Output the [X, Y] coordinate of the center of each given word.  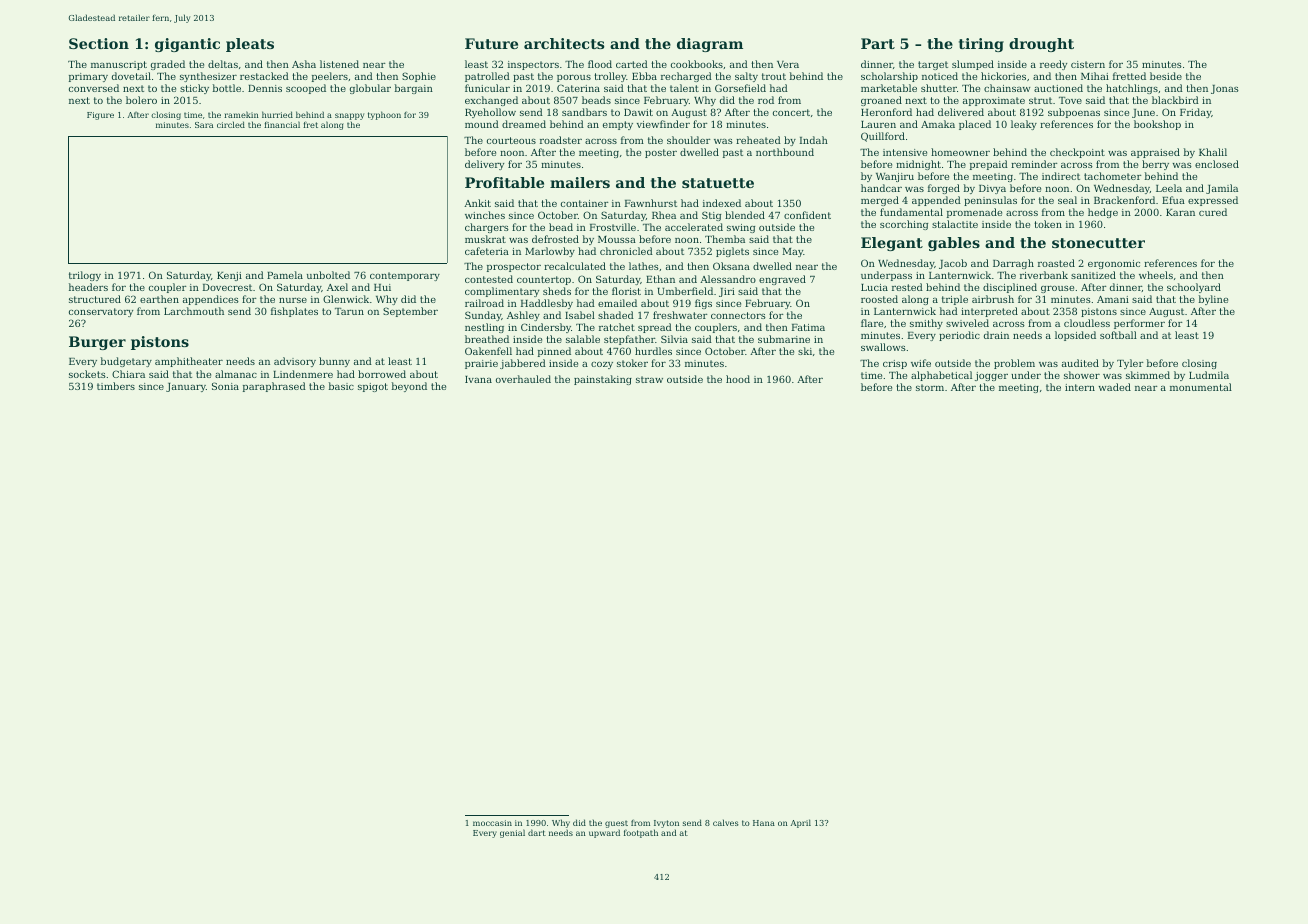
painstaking [603, 380]
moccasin [492, 823]
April [801, 823]
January [186, 387]
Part [878, 43]
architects [564, 43]
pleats [250, 45]
